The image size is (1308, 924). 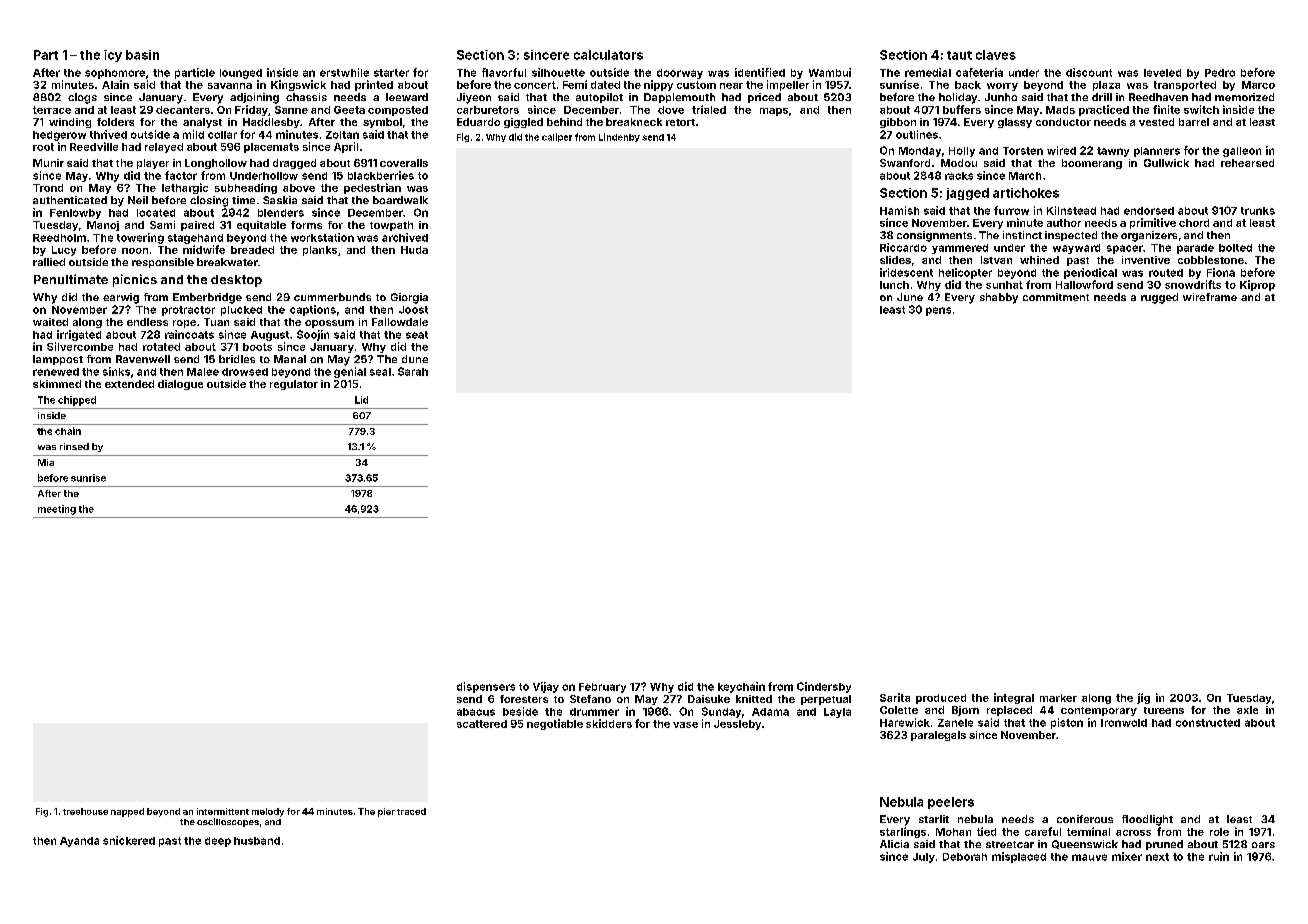 I want to click on cummerbunds, so click(x=332, y=297).
